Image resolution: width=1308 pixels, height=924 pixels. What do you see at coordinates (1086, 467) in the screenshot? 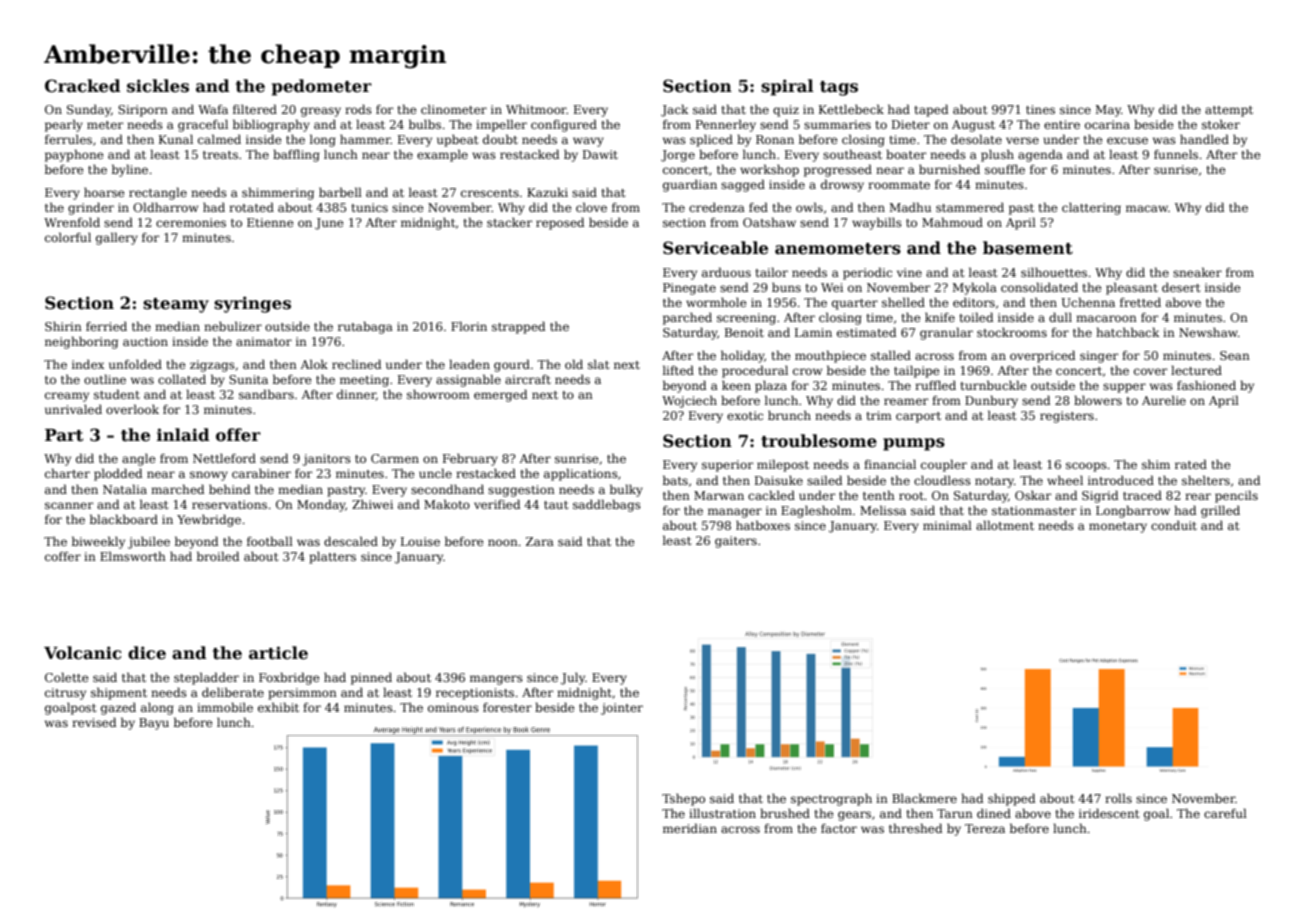
I see `scoops` at bounding box center [1086, 467].
